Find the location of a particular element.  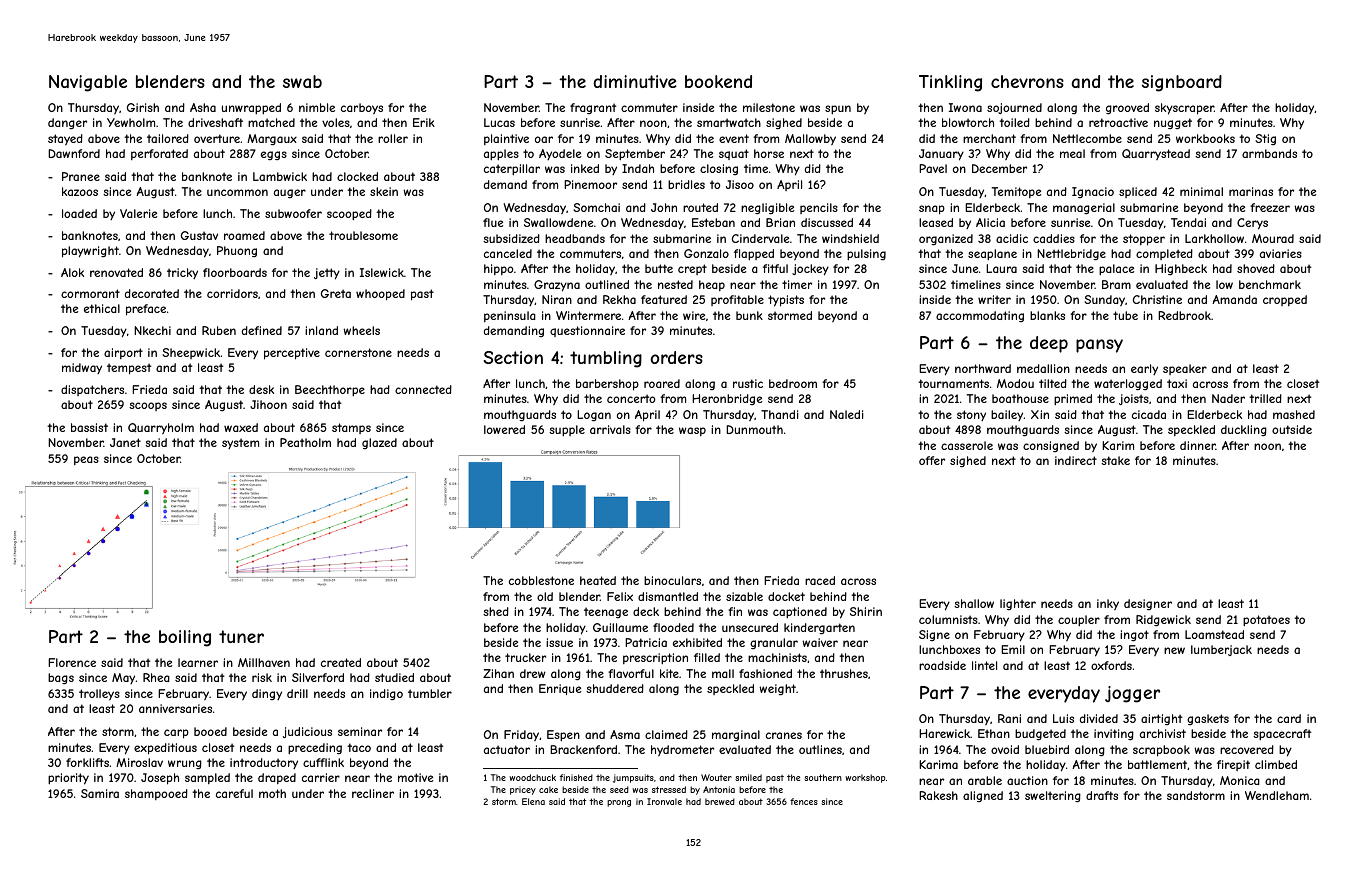

uncommon is located at coordinates (237, 192).
